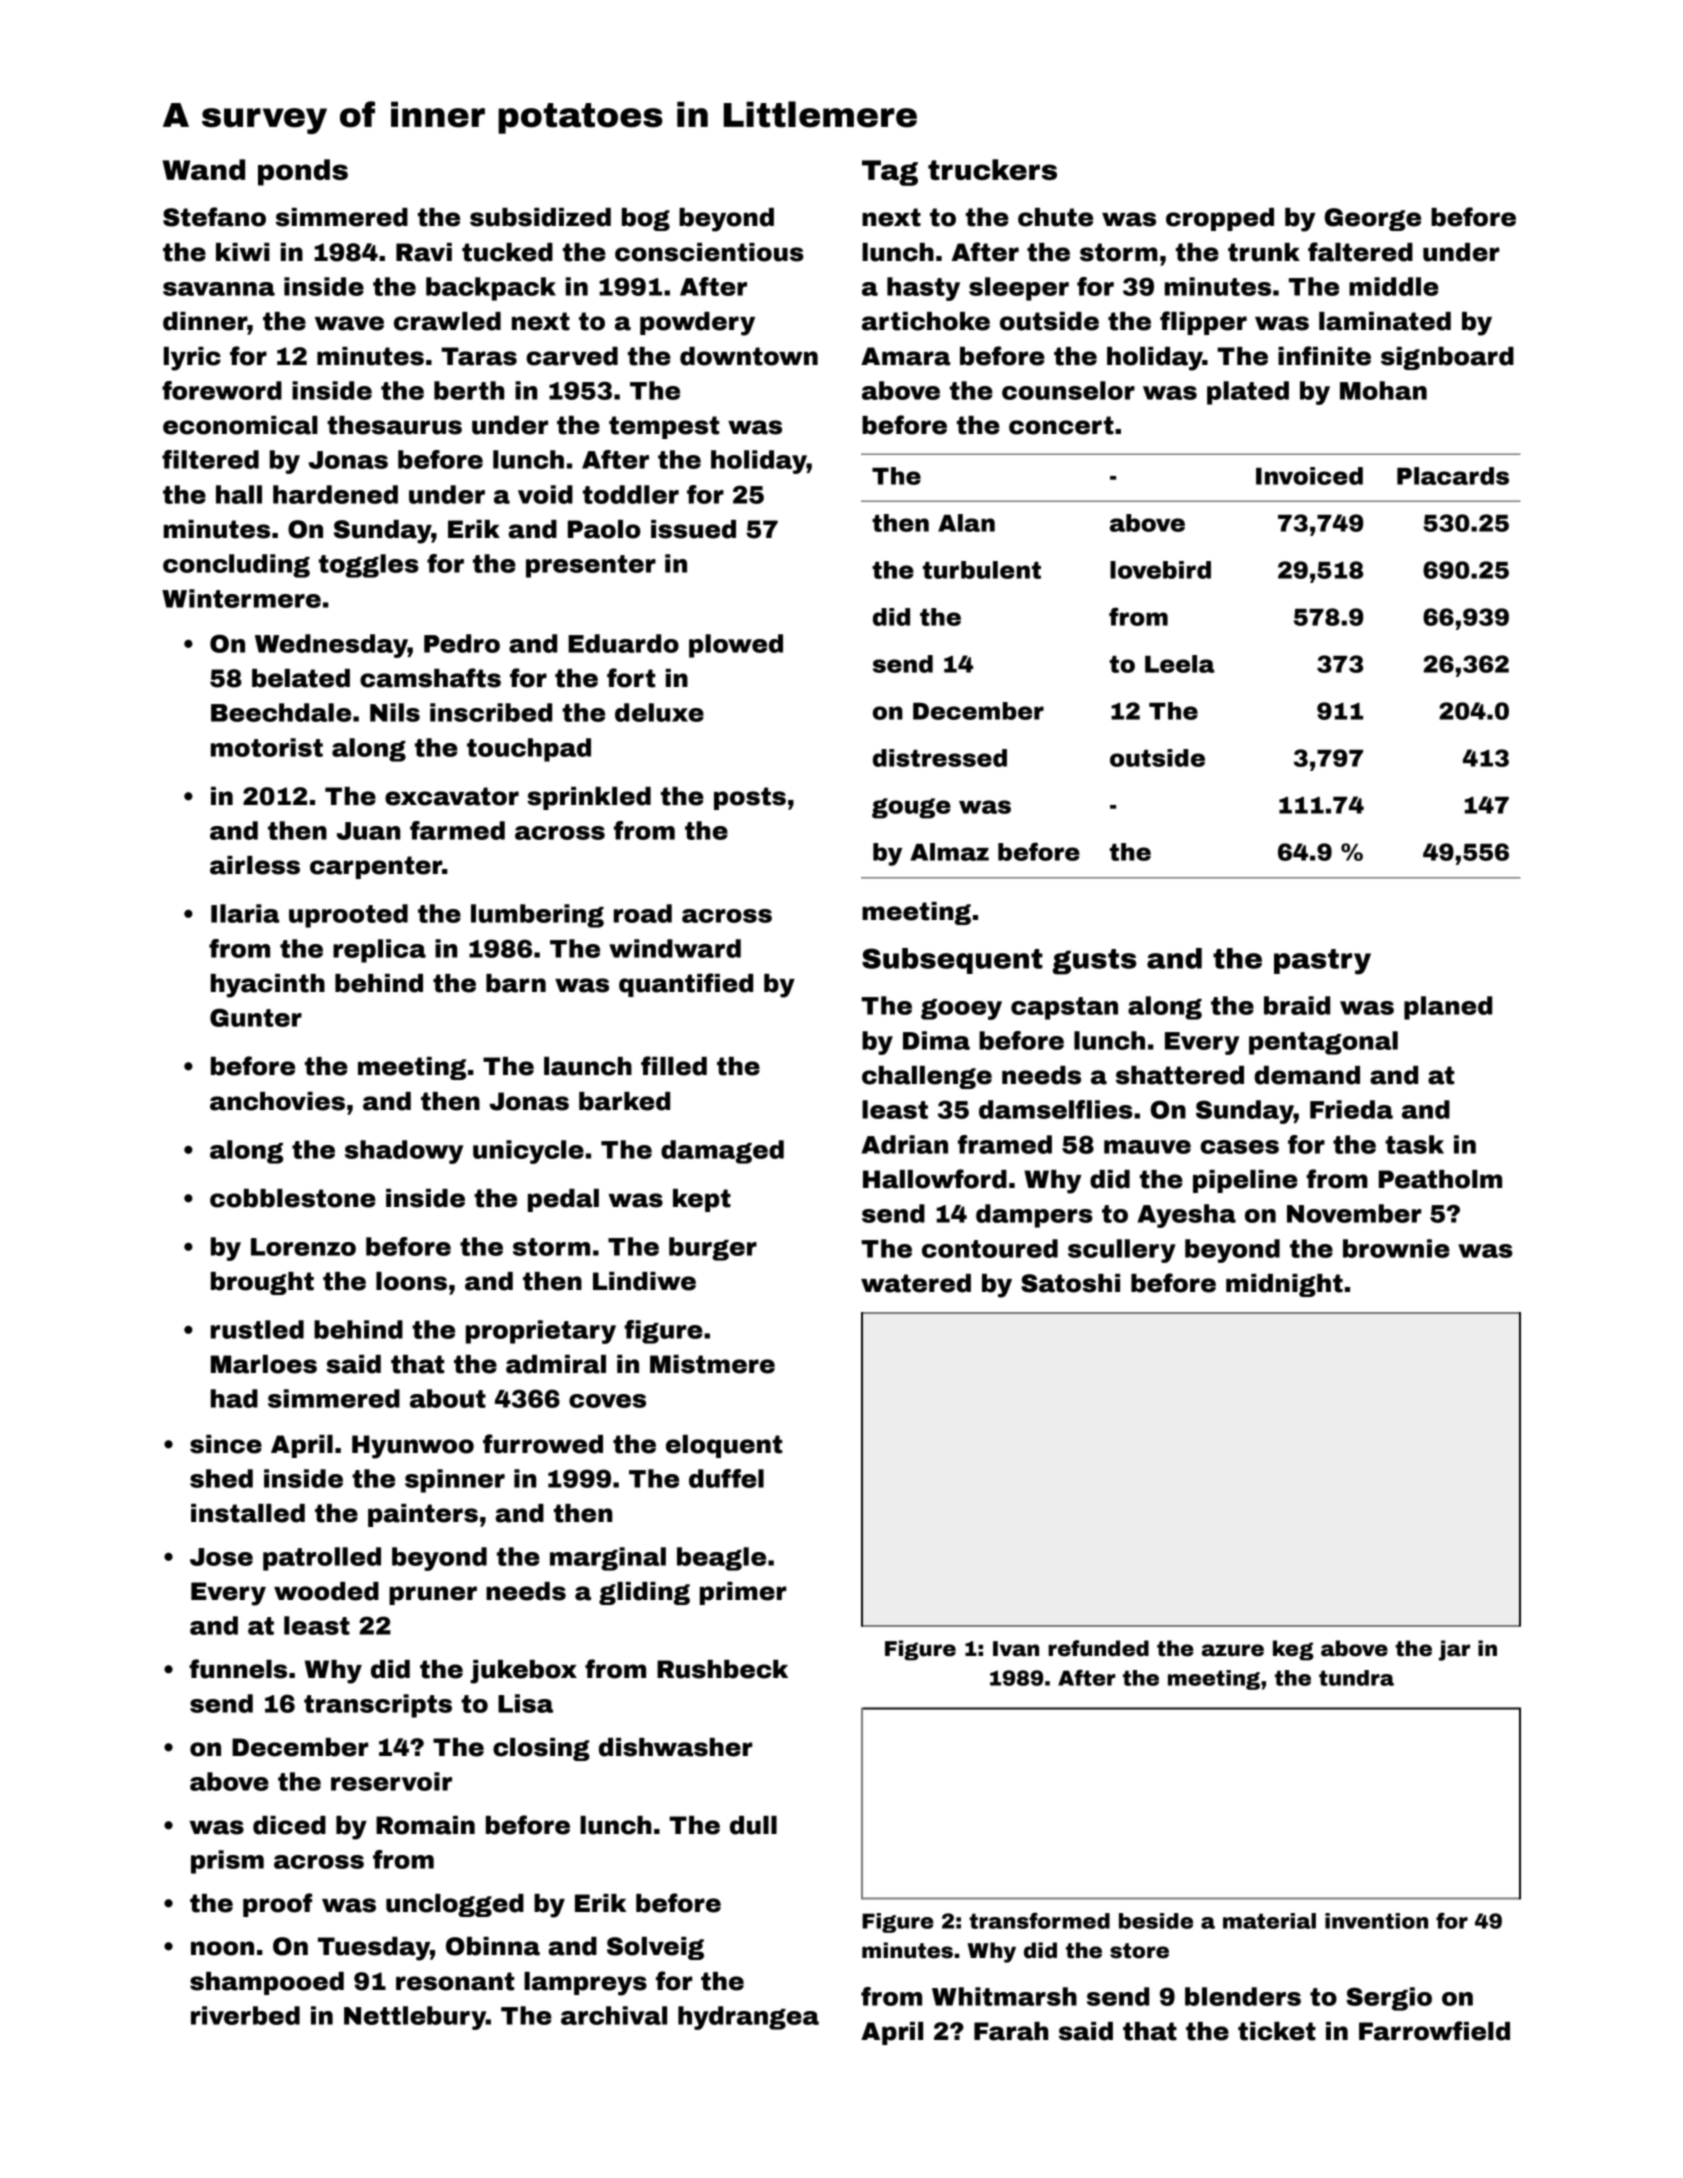 This document has height=2178, width=1683. Describe the element at coordinates (1309, 476) in the document. I see `Invoiced` at that location.
